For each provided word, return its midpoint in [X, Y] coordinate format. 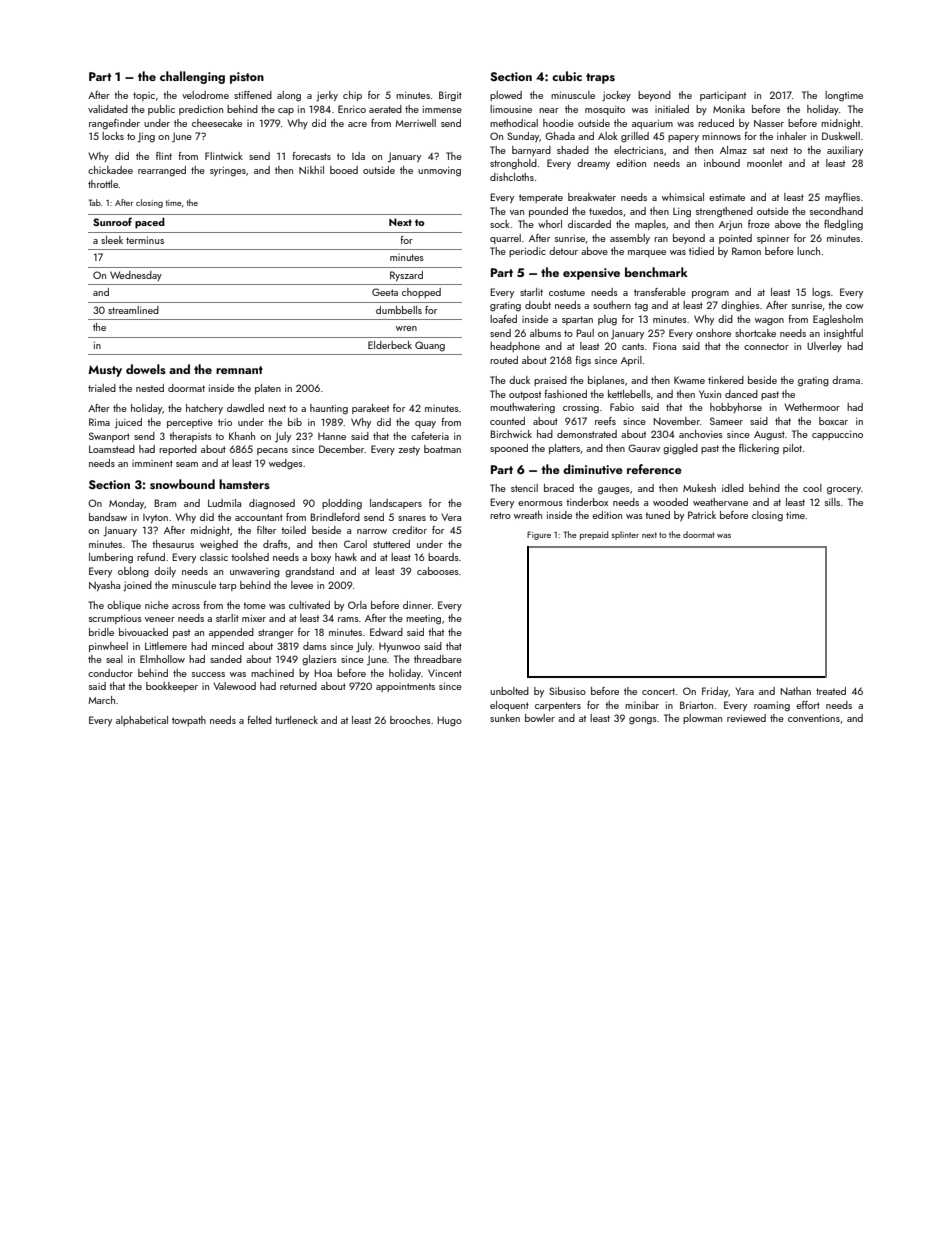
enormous [540, 503]
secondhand [836, 211]
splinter [625, 535]
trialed [102, 388]
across [186, 606]
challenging [192, 77]
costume [567, 292]
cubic [567, 76]
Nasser [769, 123]
